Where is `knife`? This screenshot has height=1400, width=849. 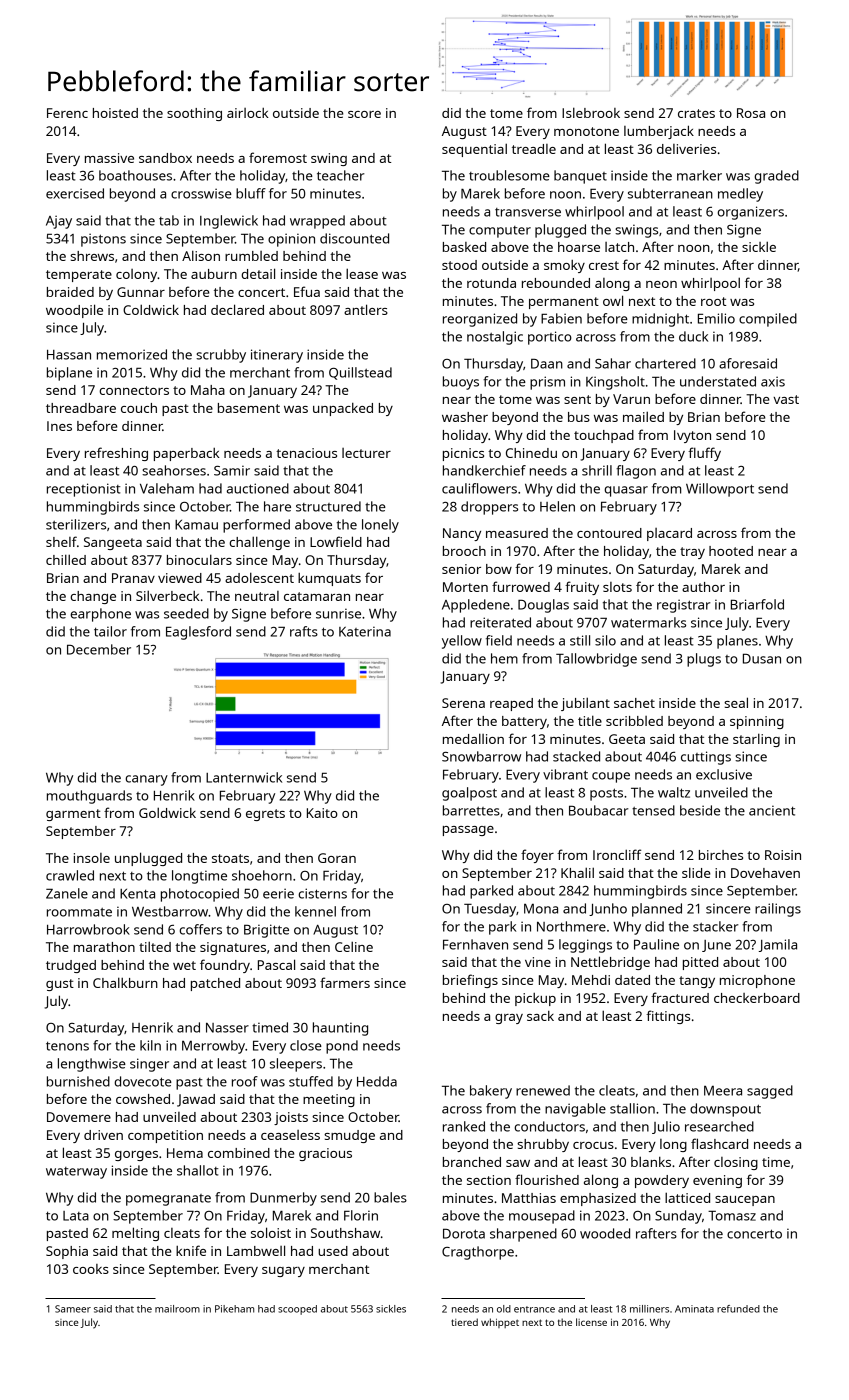 knife is located at coordinates (191, 1250).
